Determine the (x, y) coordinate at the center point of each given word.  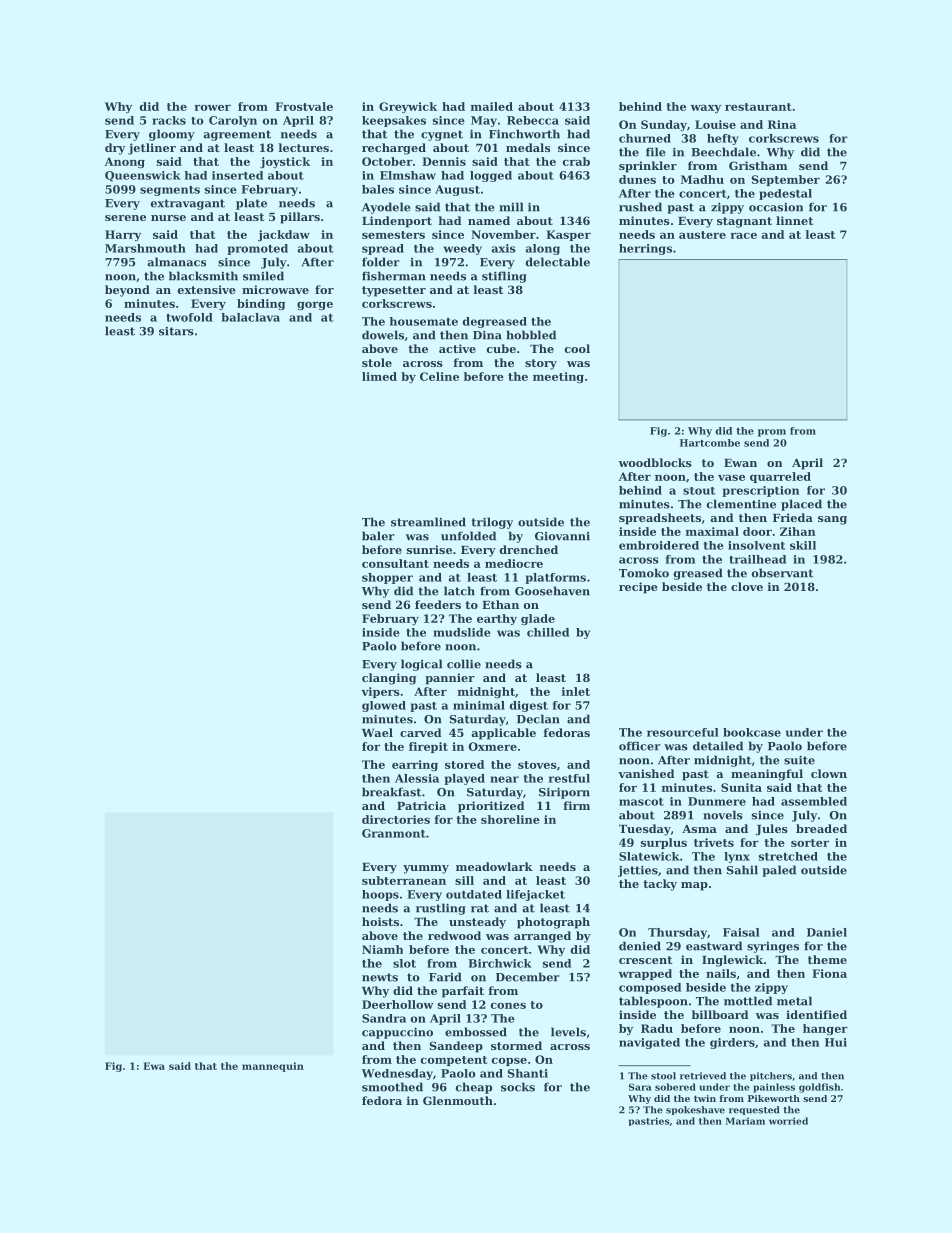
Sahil (742, 870)
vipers (380, 692)
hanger (825, 1029)
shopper (387, 578)
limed (379, 376)
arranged (542, 937)
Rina (782, 124)
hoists (380, 921)
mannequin (273, 1067)
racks (169, 120)
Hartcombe (710, 443)
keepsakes (394, 121)
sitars (176, 331)
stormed (516, 1045)
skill (803, 545)
